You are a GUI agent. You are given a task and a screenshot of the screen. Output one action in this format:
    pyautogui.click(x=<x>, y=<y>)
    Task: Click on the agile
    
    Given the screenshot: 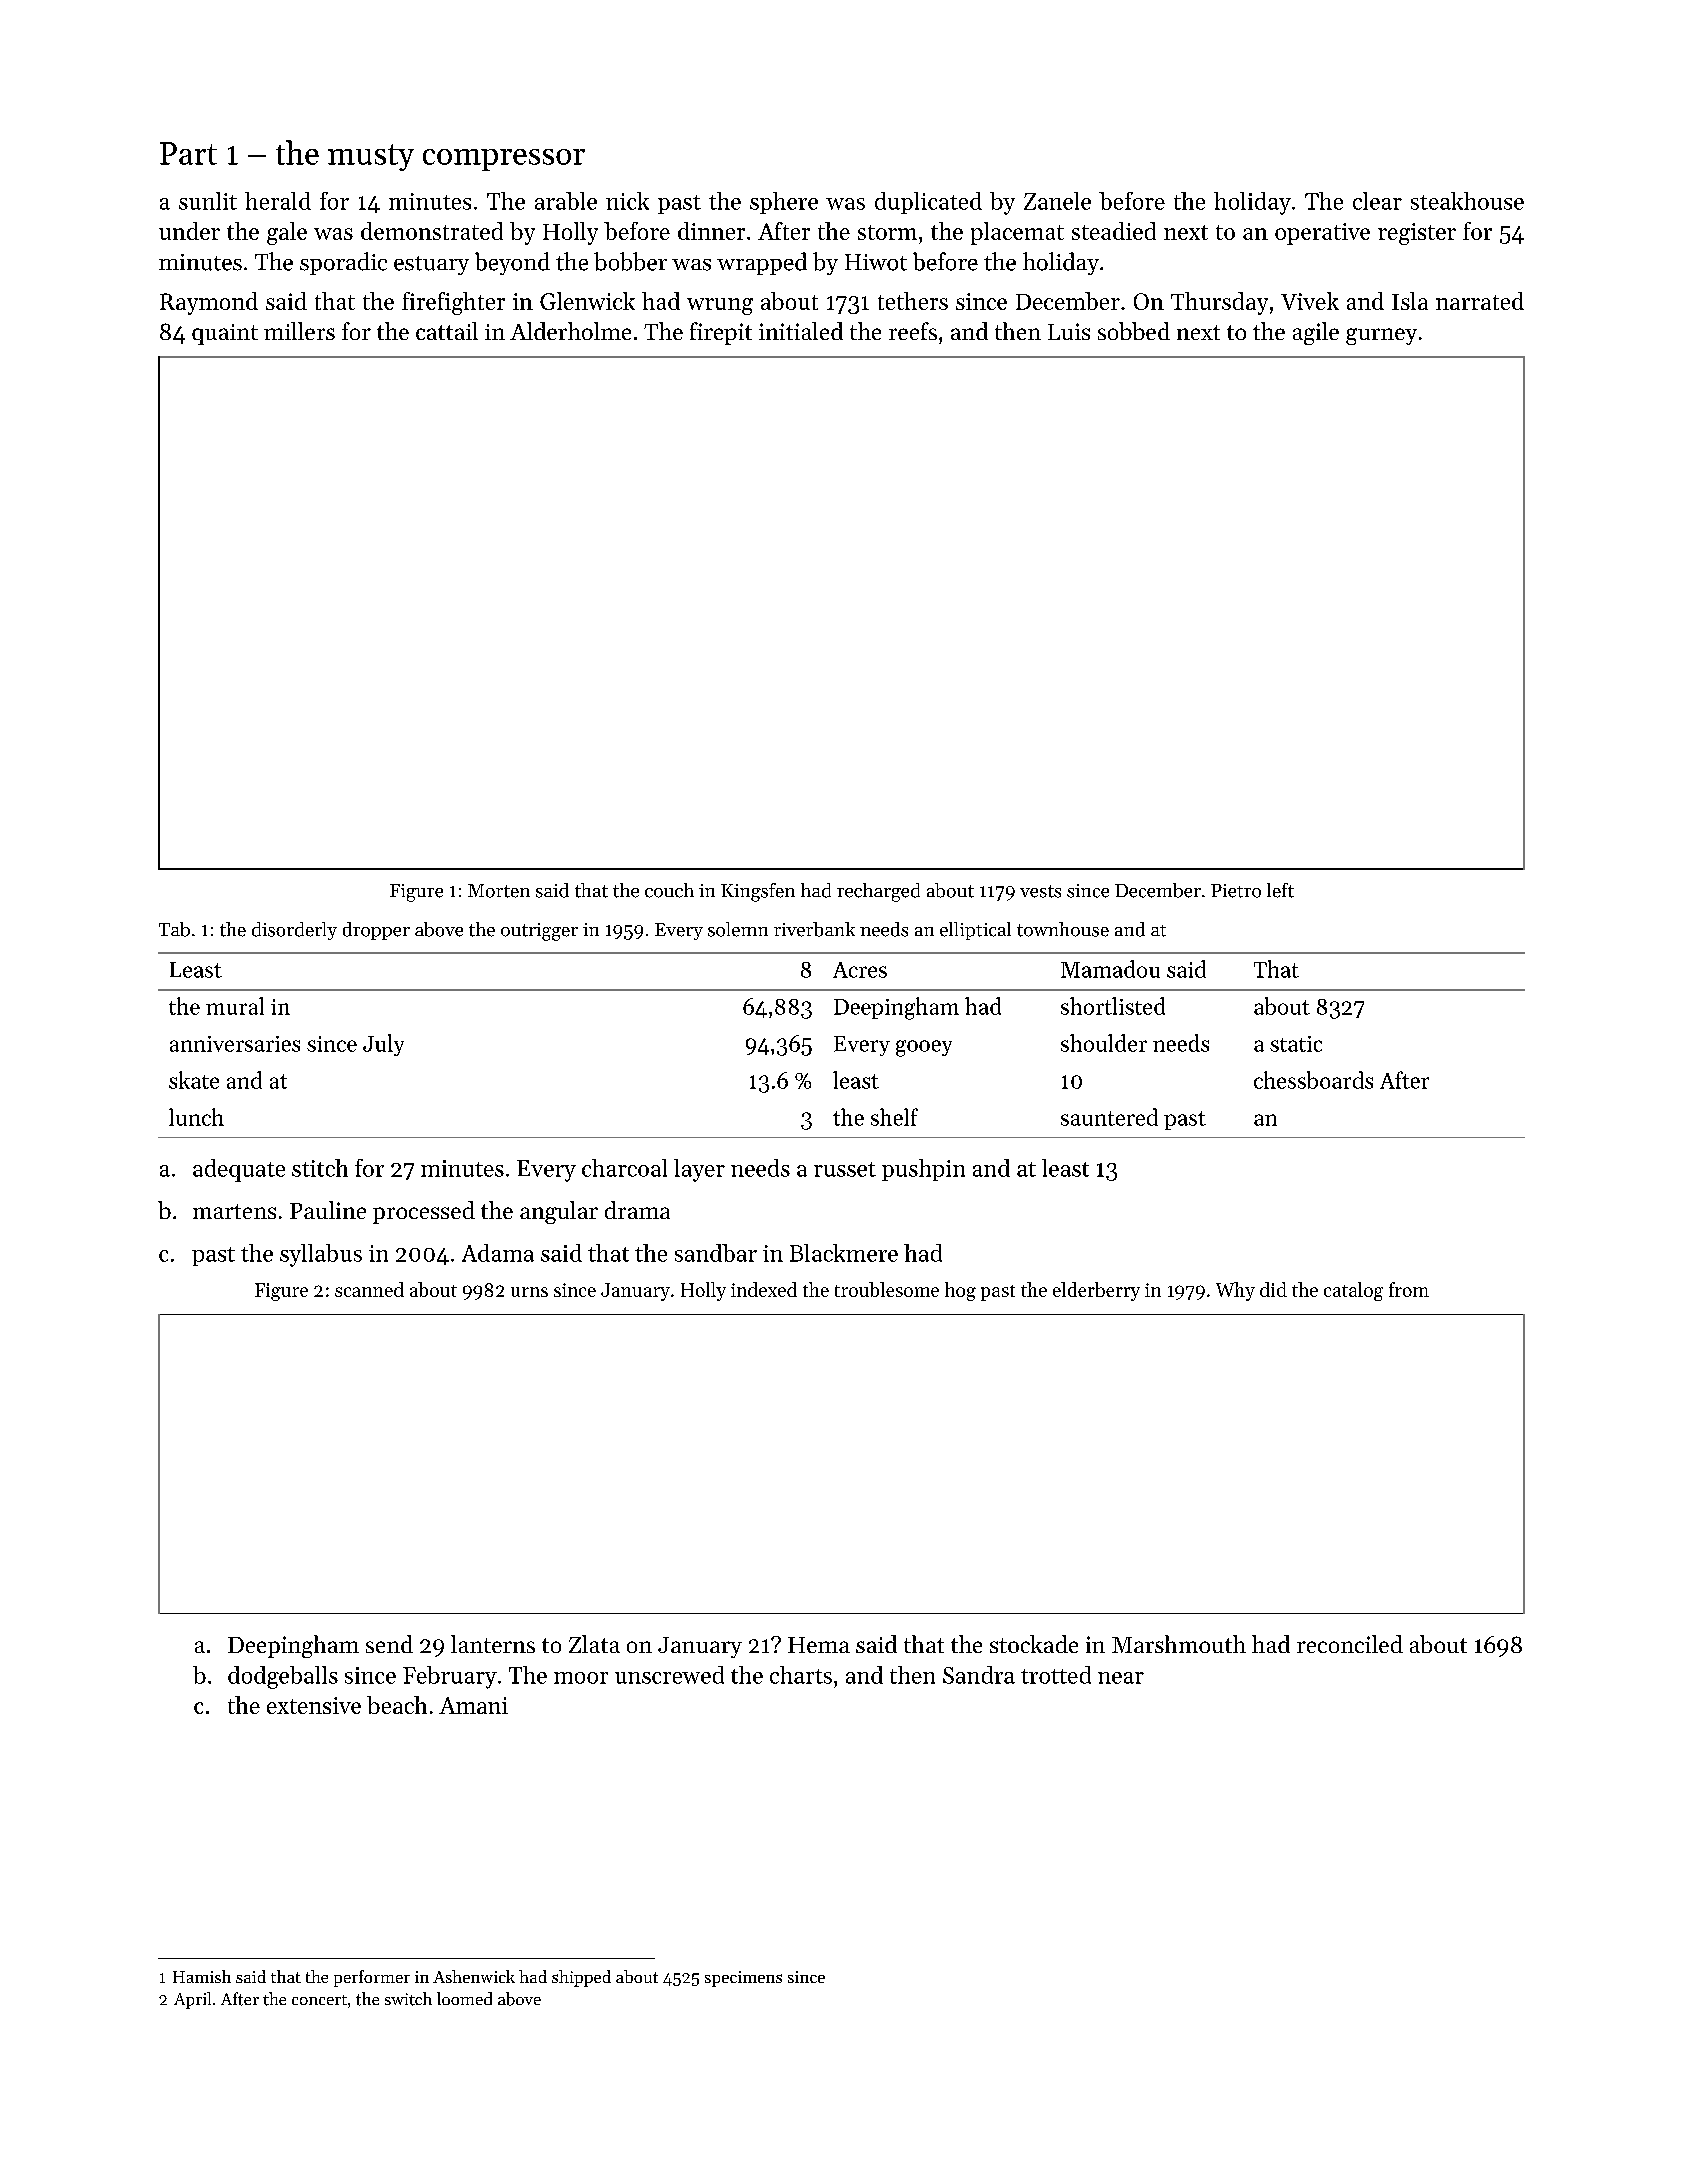 What is the action you would take?
    pyautogui.click(x=1316, y=333)
